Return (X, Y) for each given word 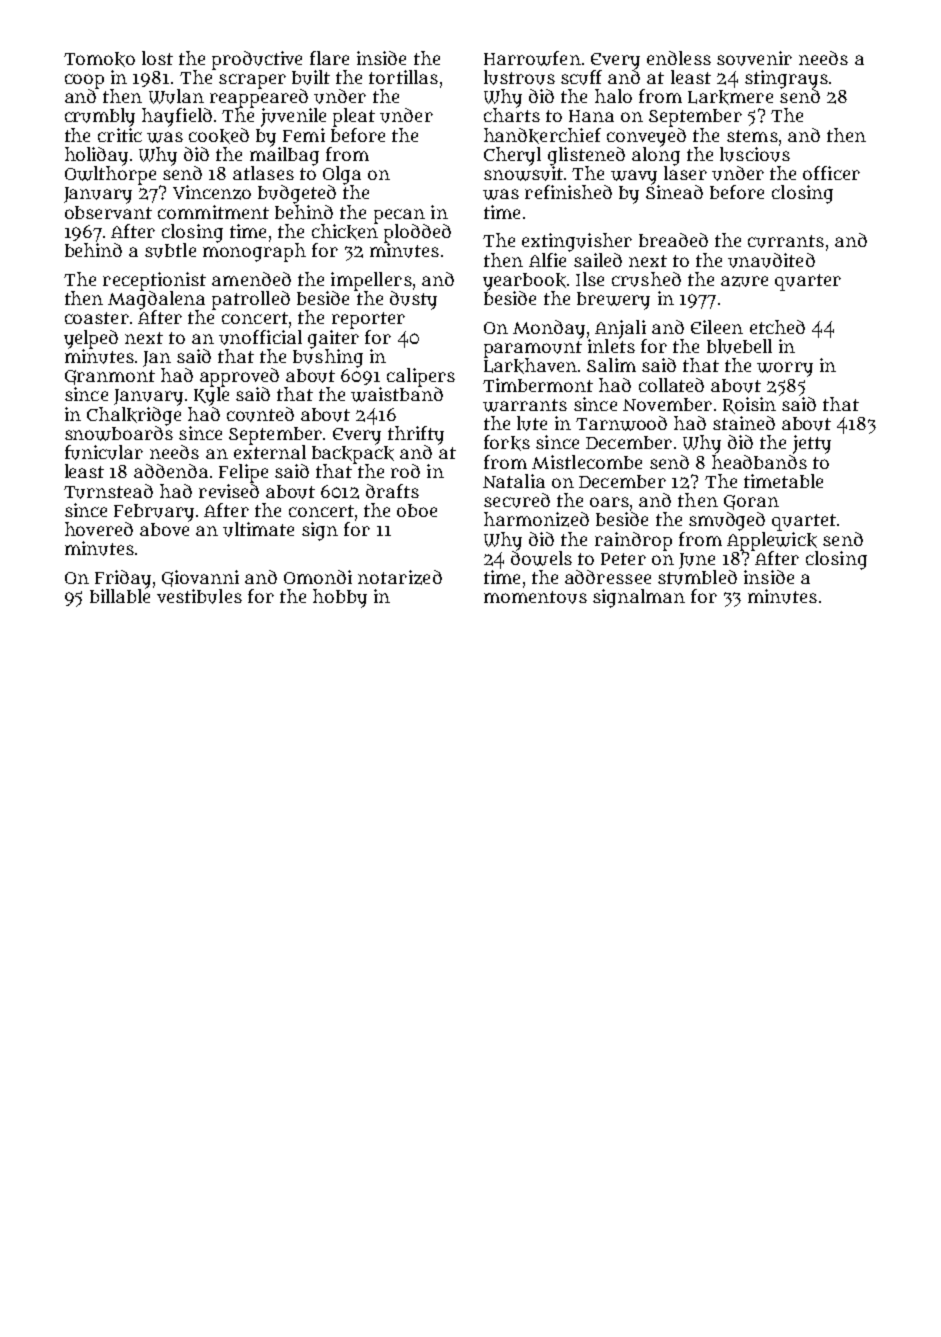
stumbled (697, 577)
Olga (342, 175)
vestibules (199, 596)
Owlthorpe (110, 175)
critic (120, 135)
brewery (613, 301)
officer (831, 173)
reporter (368, 320)
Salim (611, 365)
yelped (91, 339)
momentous (535, 597)
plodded (417, 233)
